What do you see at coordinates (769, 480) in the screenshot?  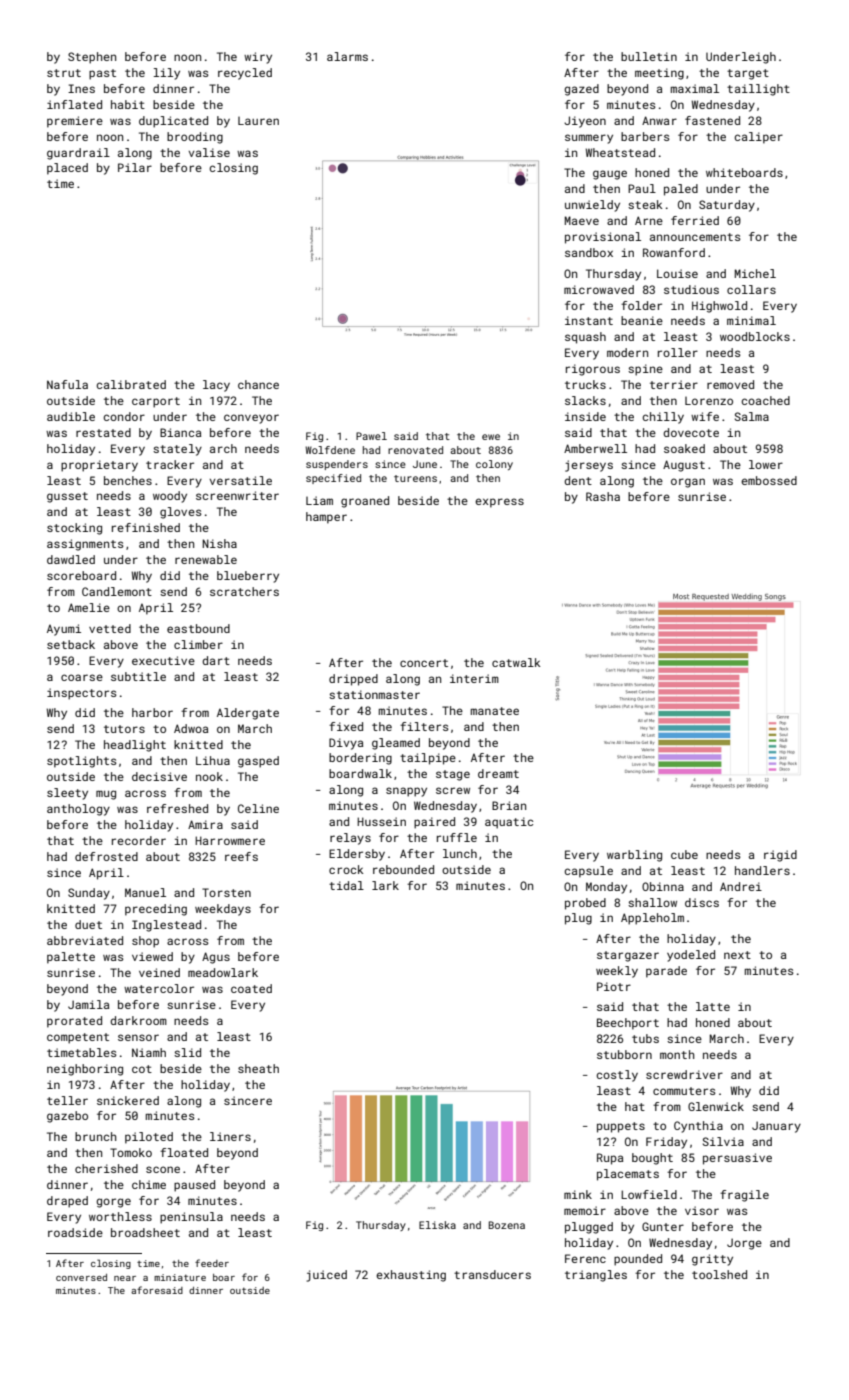 I see `embossed` at bounding box center [769, 480].
